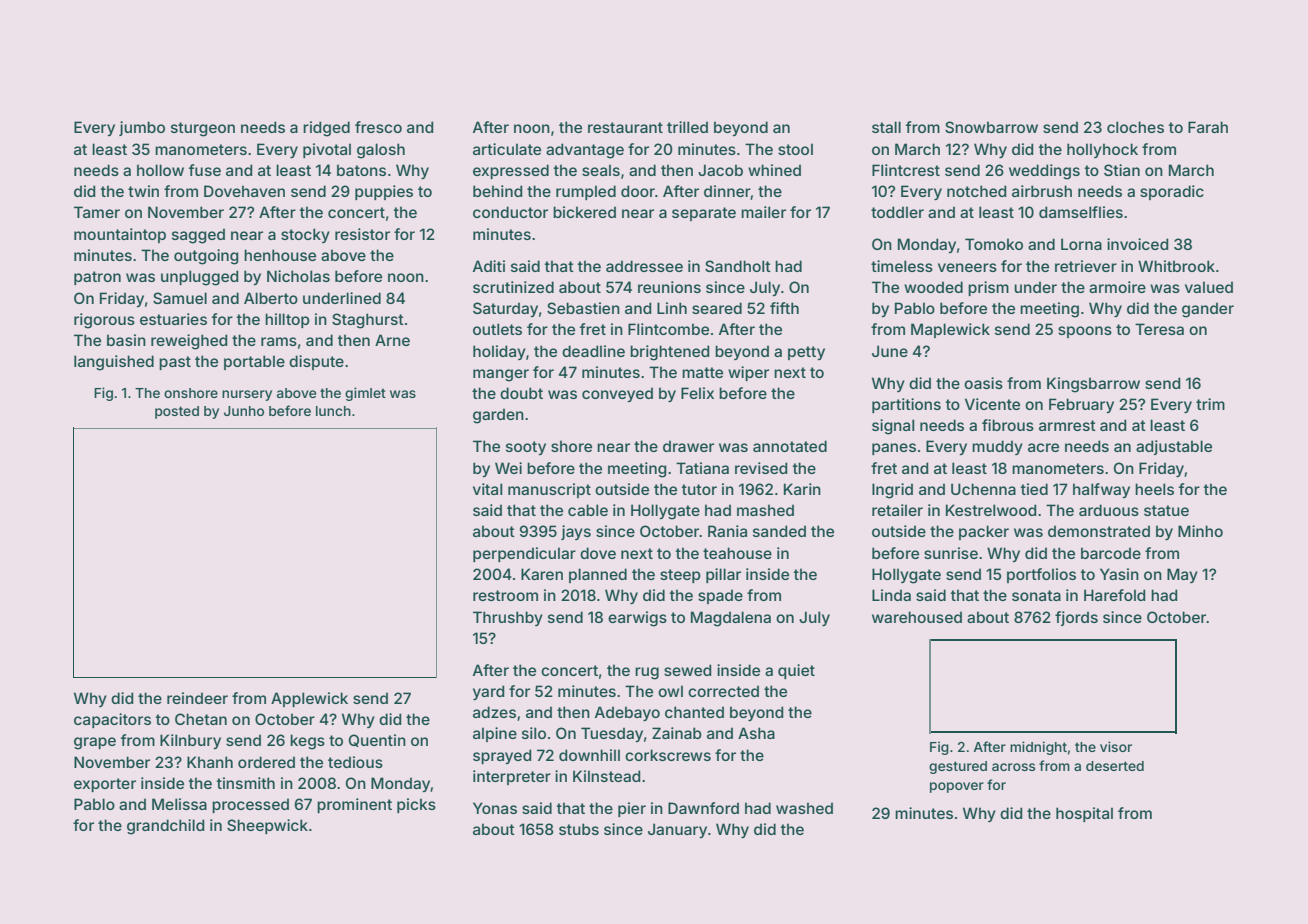  Describe the element at coordinates (524, 554) in the screenshot. I see `perpendicular` at that location.
